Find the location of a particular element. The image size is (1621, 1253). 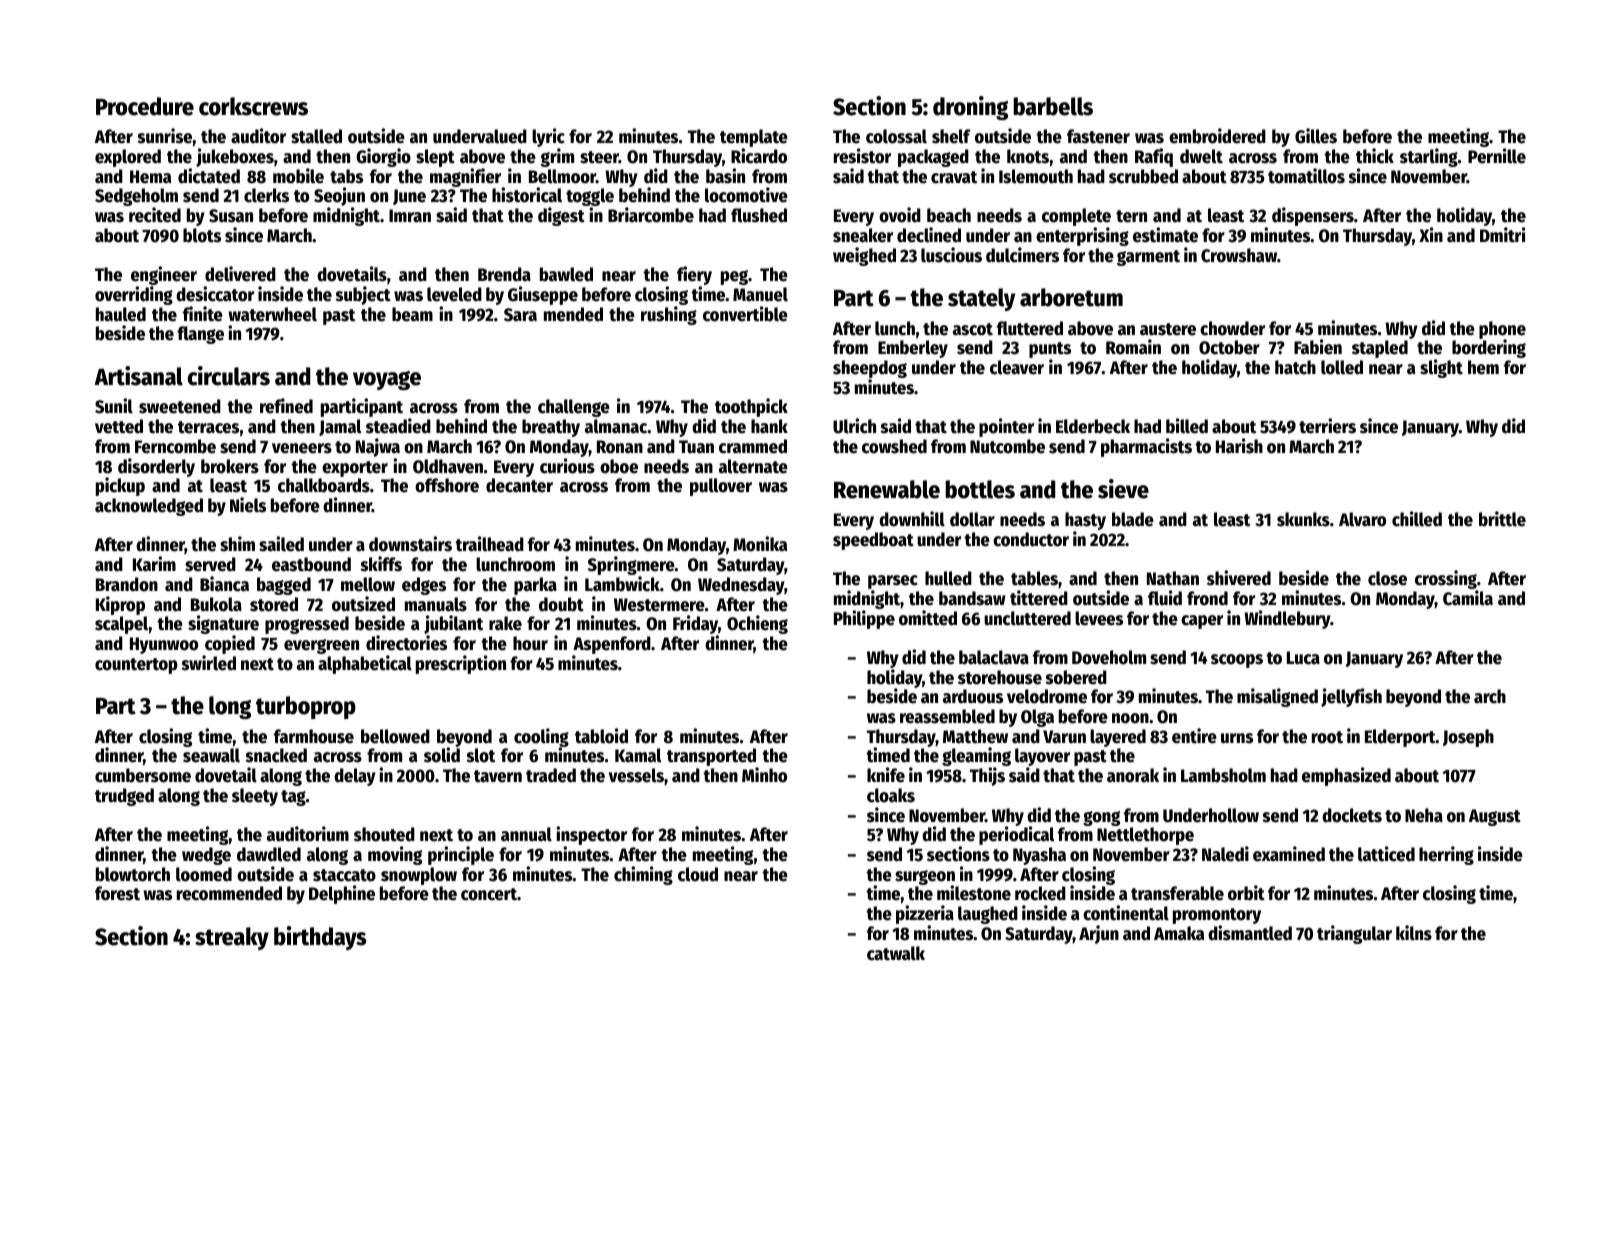

oboe is located at coordinates (619, 466).
